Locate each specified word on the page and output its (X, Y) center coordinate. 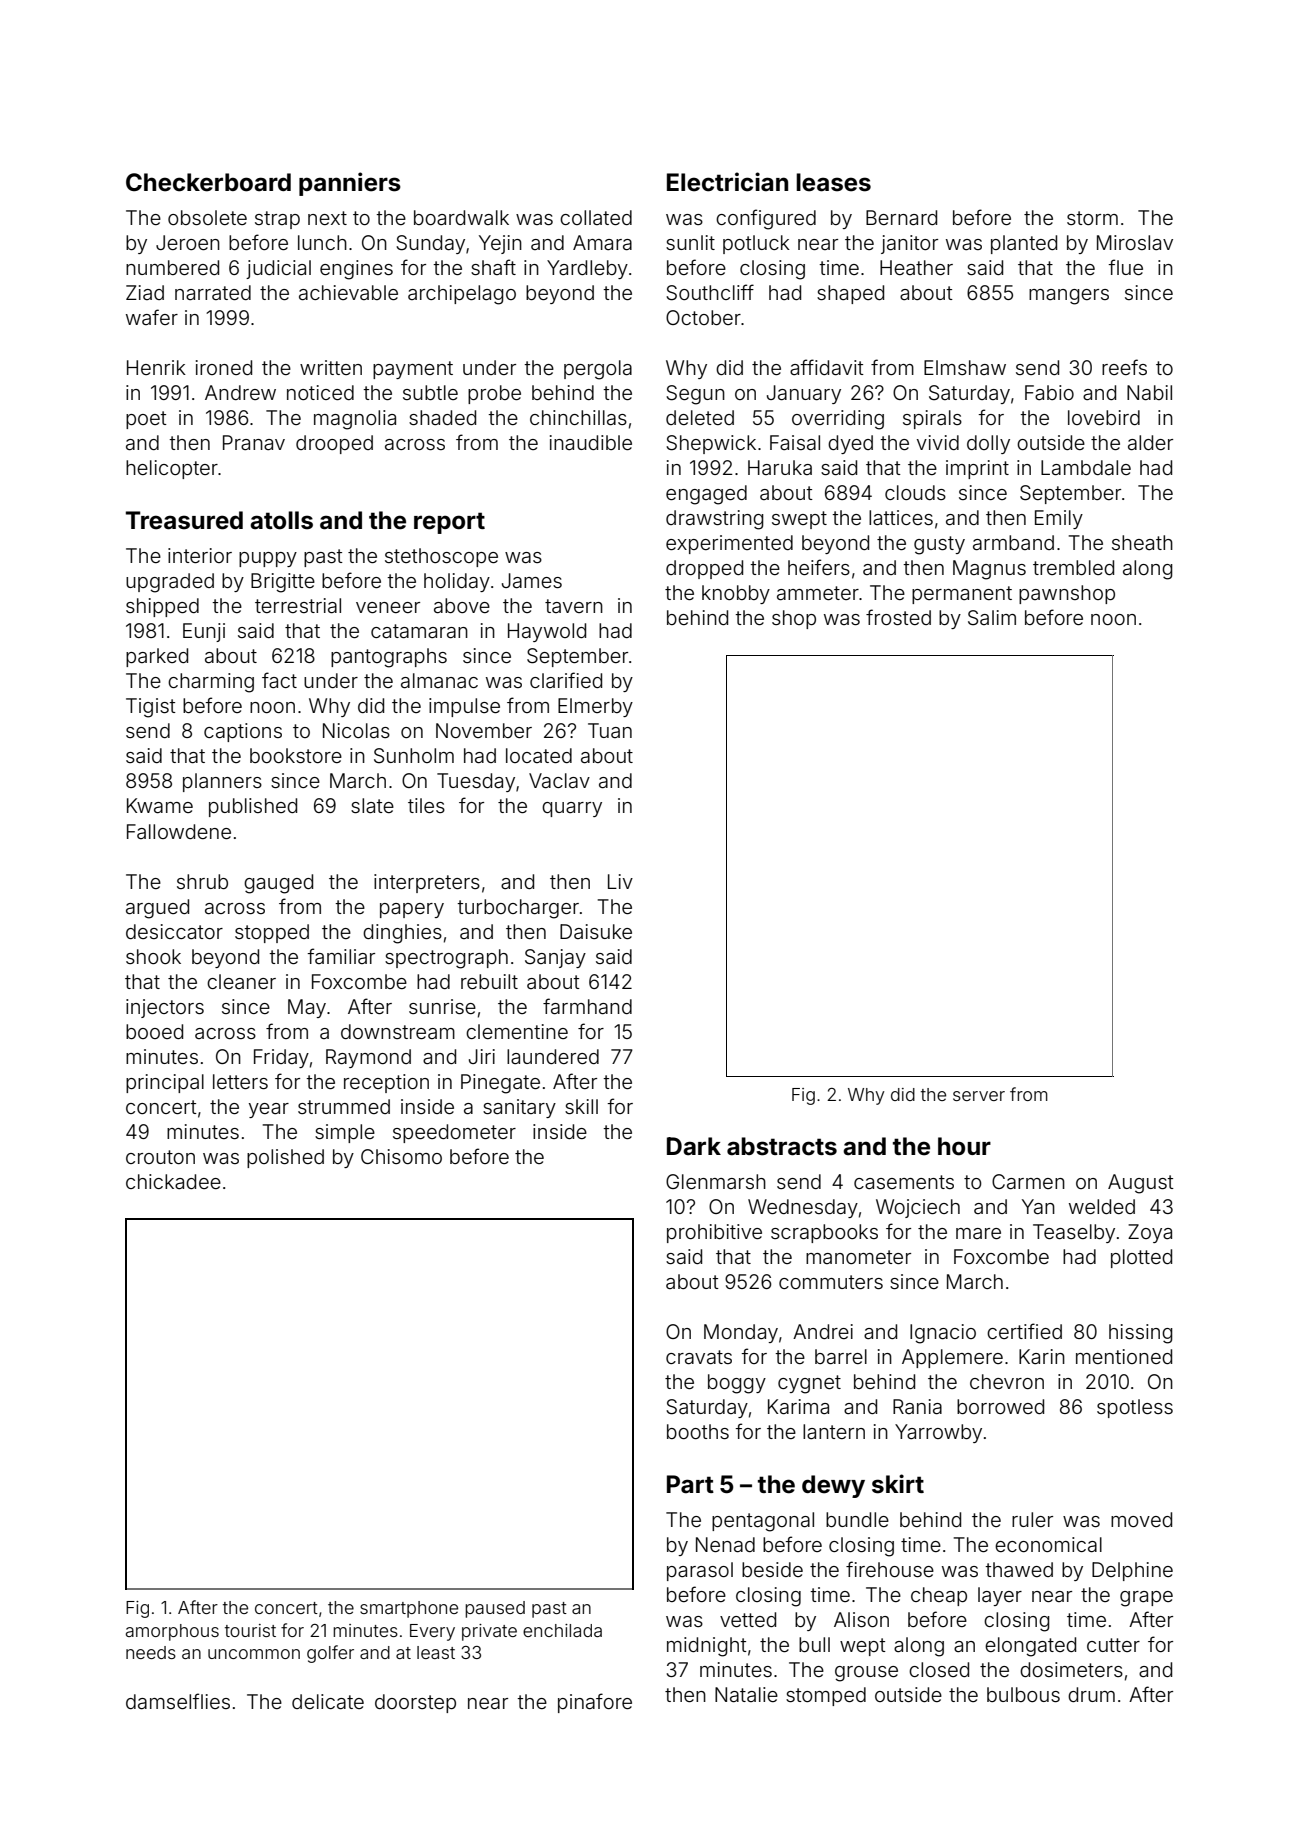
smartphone (409, 1609)
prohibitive (714, 1233)
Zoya (1150, 1233)
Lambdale (1086, 467)
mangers (1069, 297)
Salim (992, 618)
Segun (695, 395)
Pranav (254, 442)
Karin (1042, 1356)
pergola (598, 370)
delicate (328, 1701)
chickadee (173, 1181)
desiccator (174, 931)
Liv (620, 881)
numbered (172, 267)
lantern (834, 1431)
